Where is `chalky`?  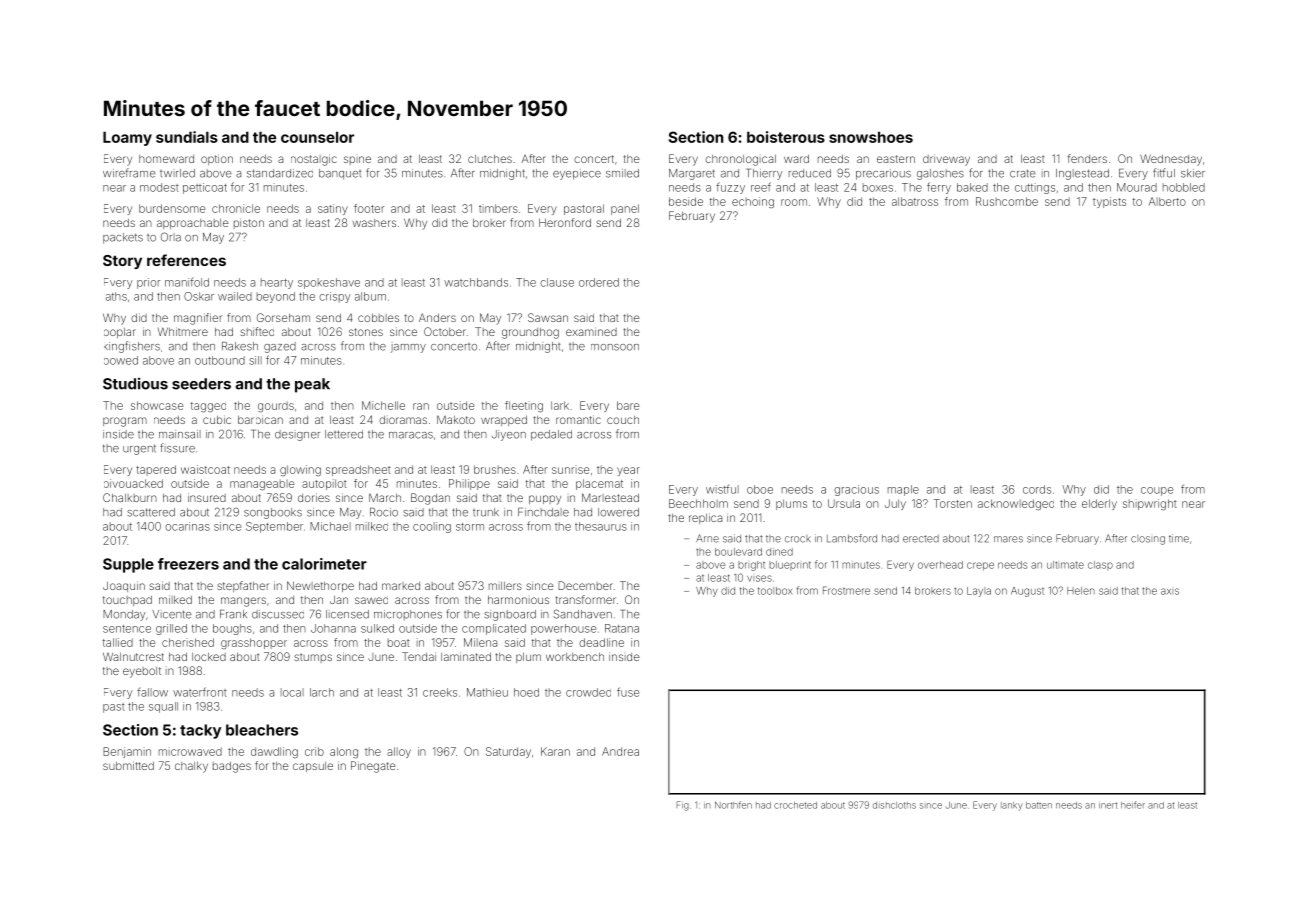 chalky is located at coordinates (191, 767).
